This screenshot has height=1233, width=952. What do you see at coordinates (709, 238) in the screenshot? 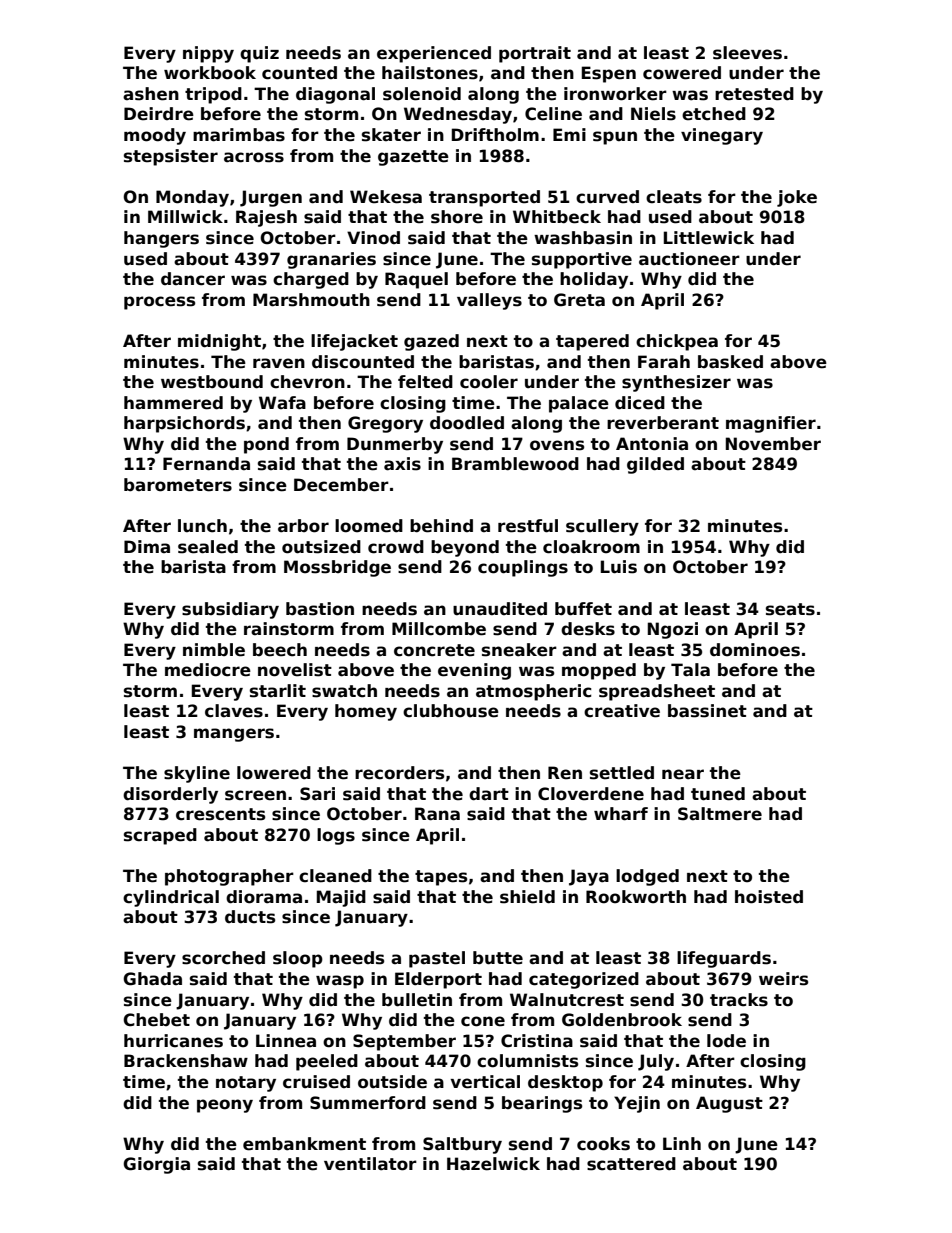
I see `Littlewick` at bounding box center [709, 238].
